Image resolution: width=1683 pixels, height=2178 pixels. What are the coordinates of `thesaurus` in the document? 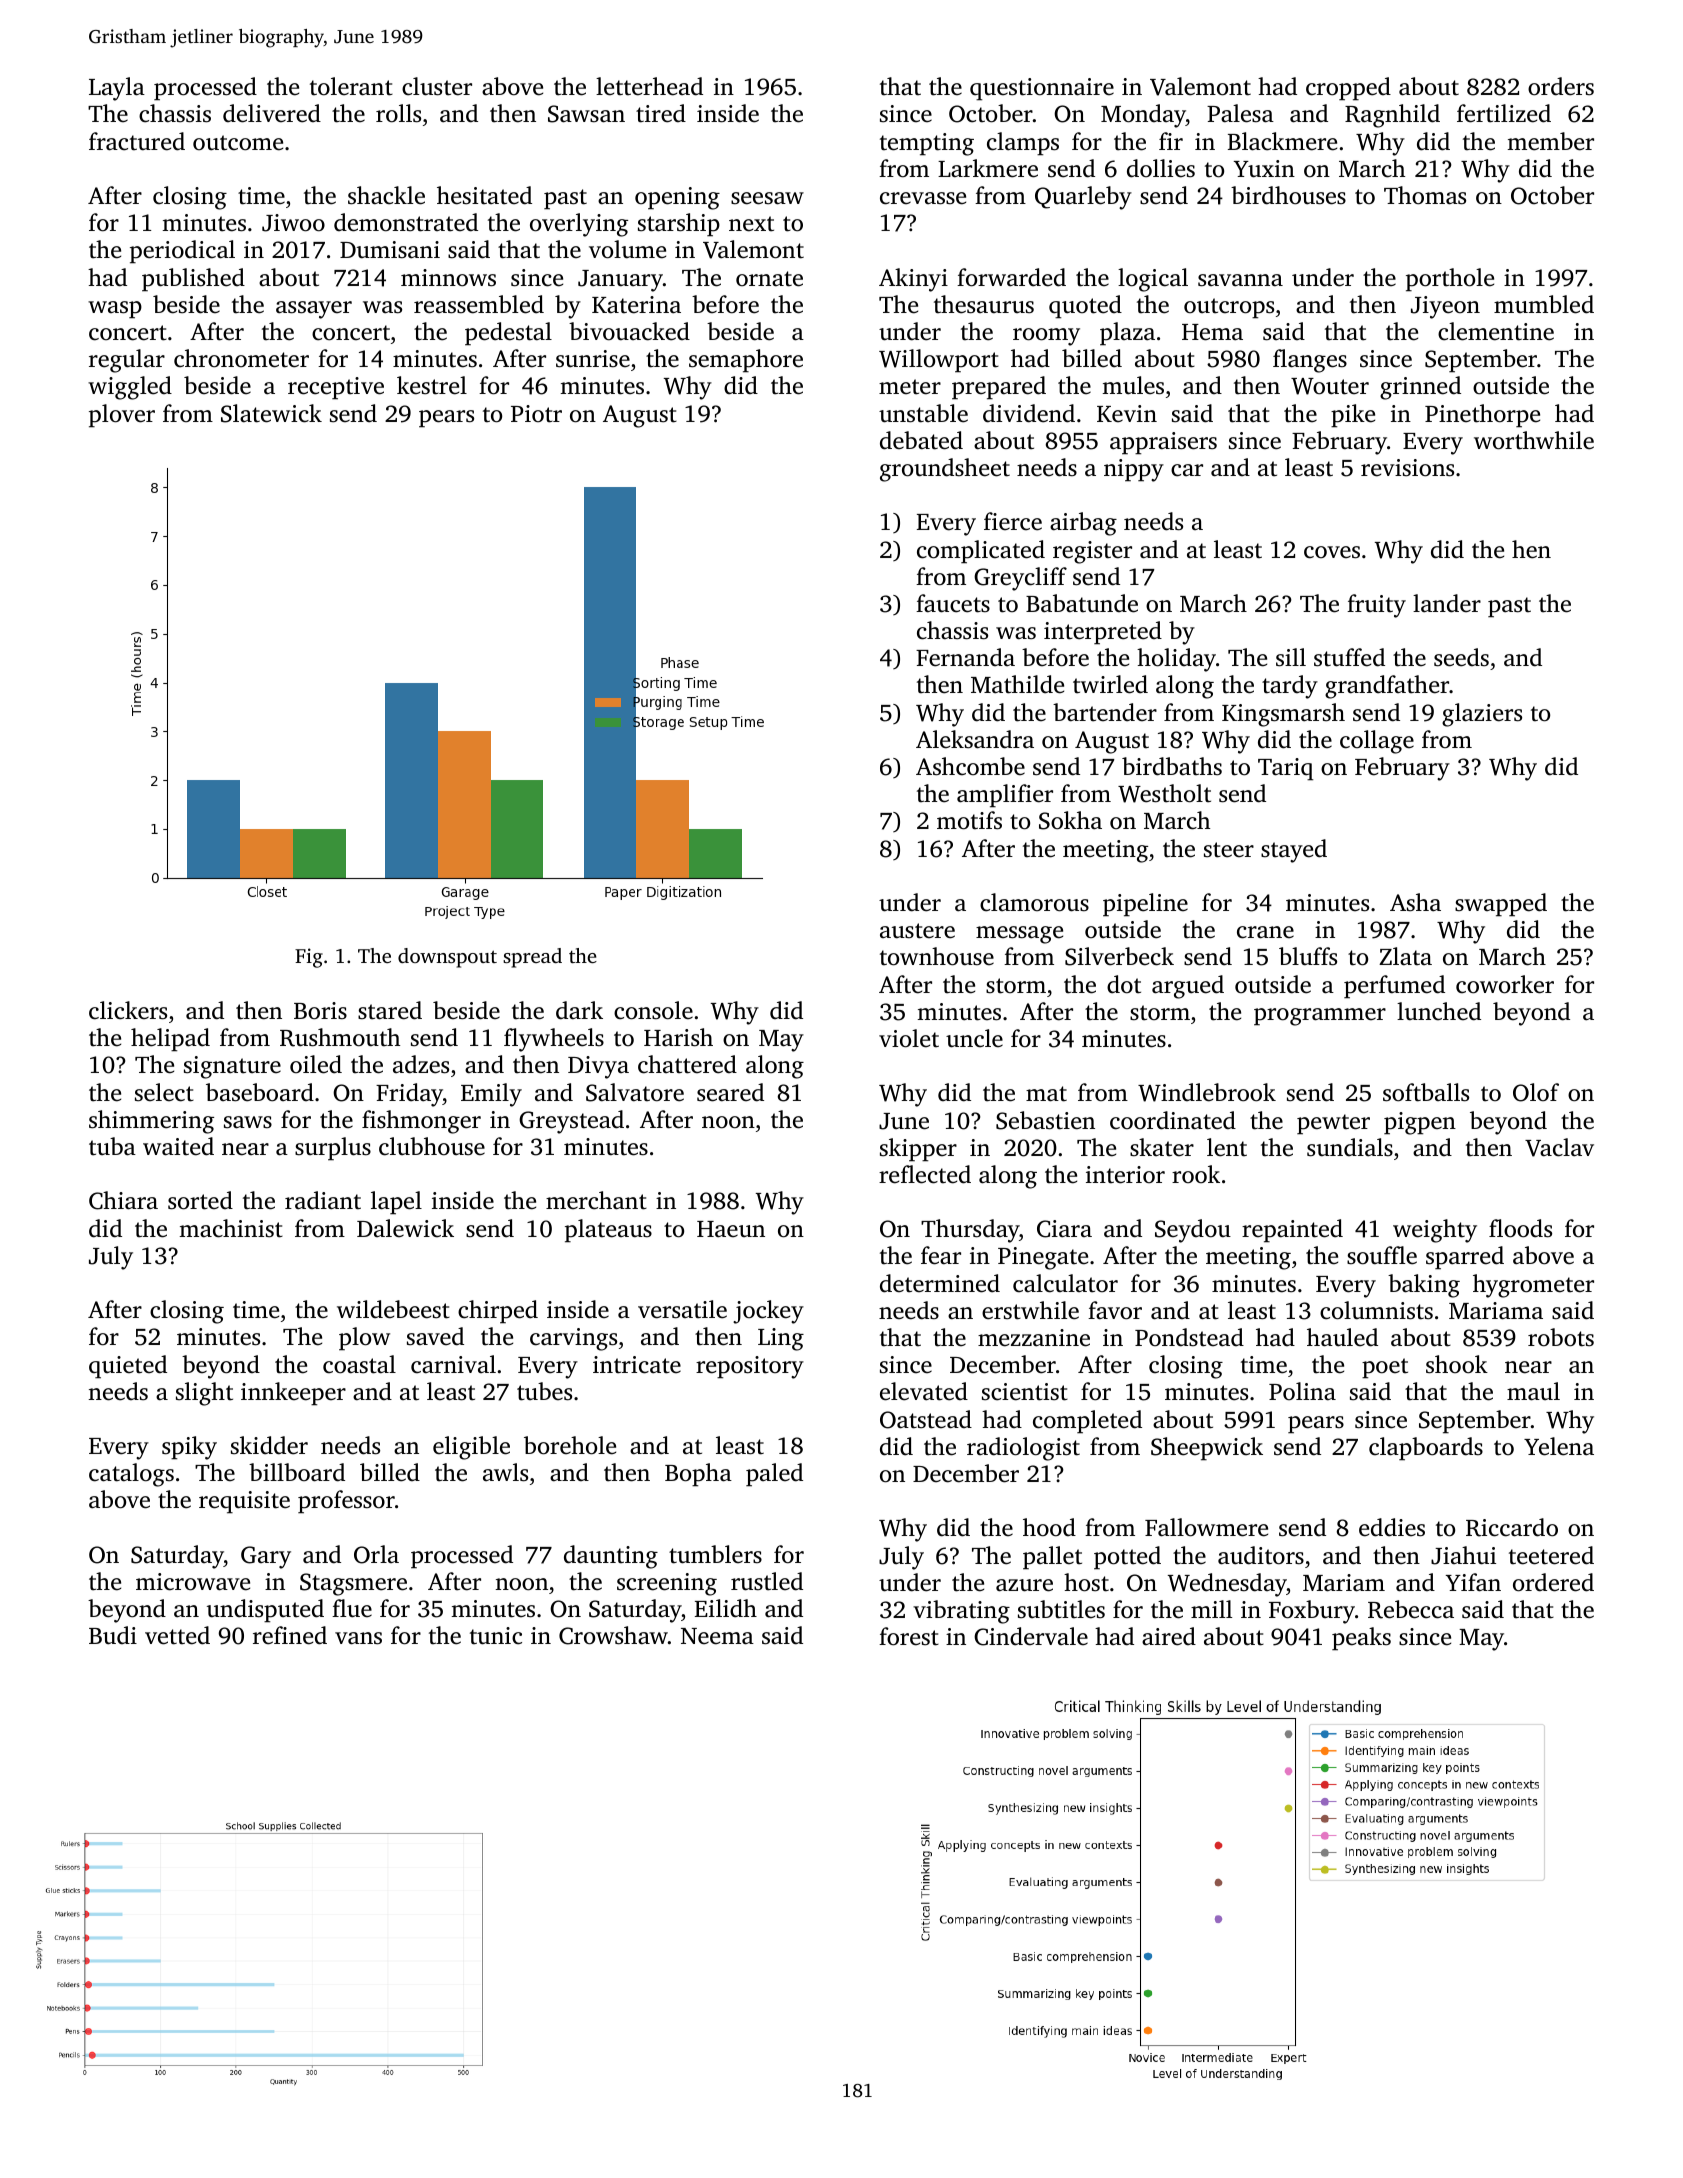 It's located at (984, 304).
